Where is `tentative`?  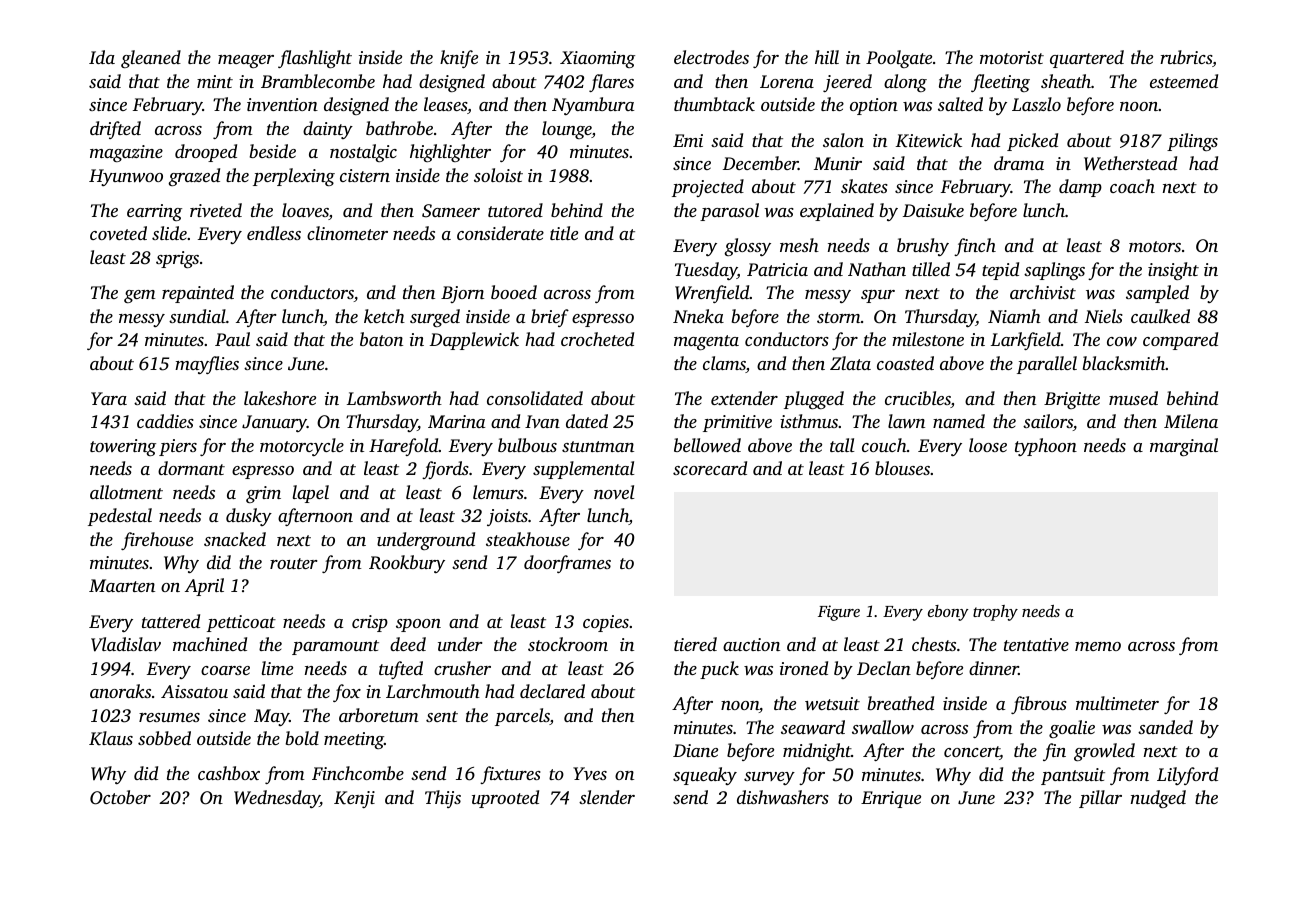
tentative is located at coordinates (1036, 644).
